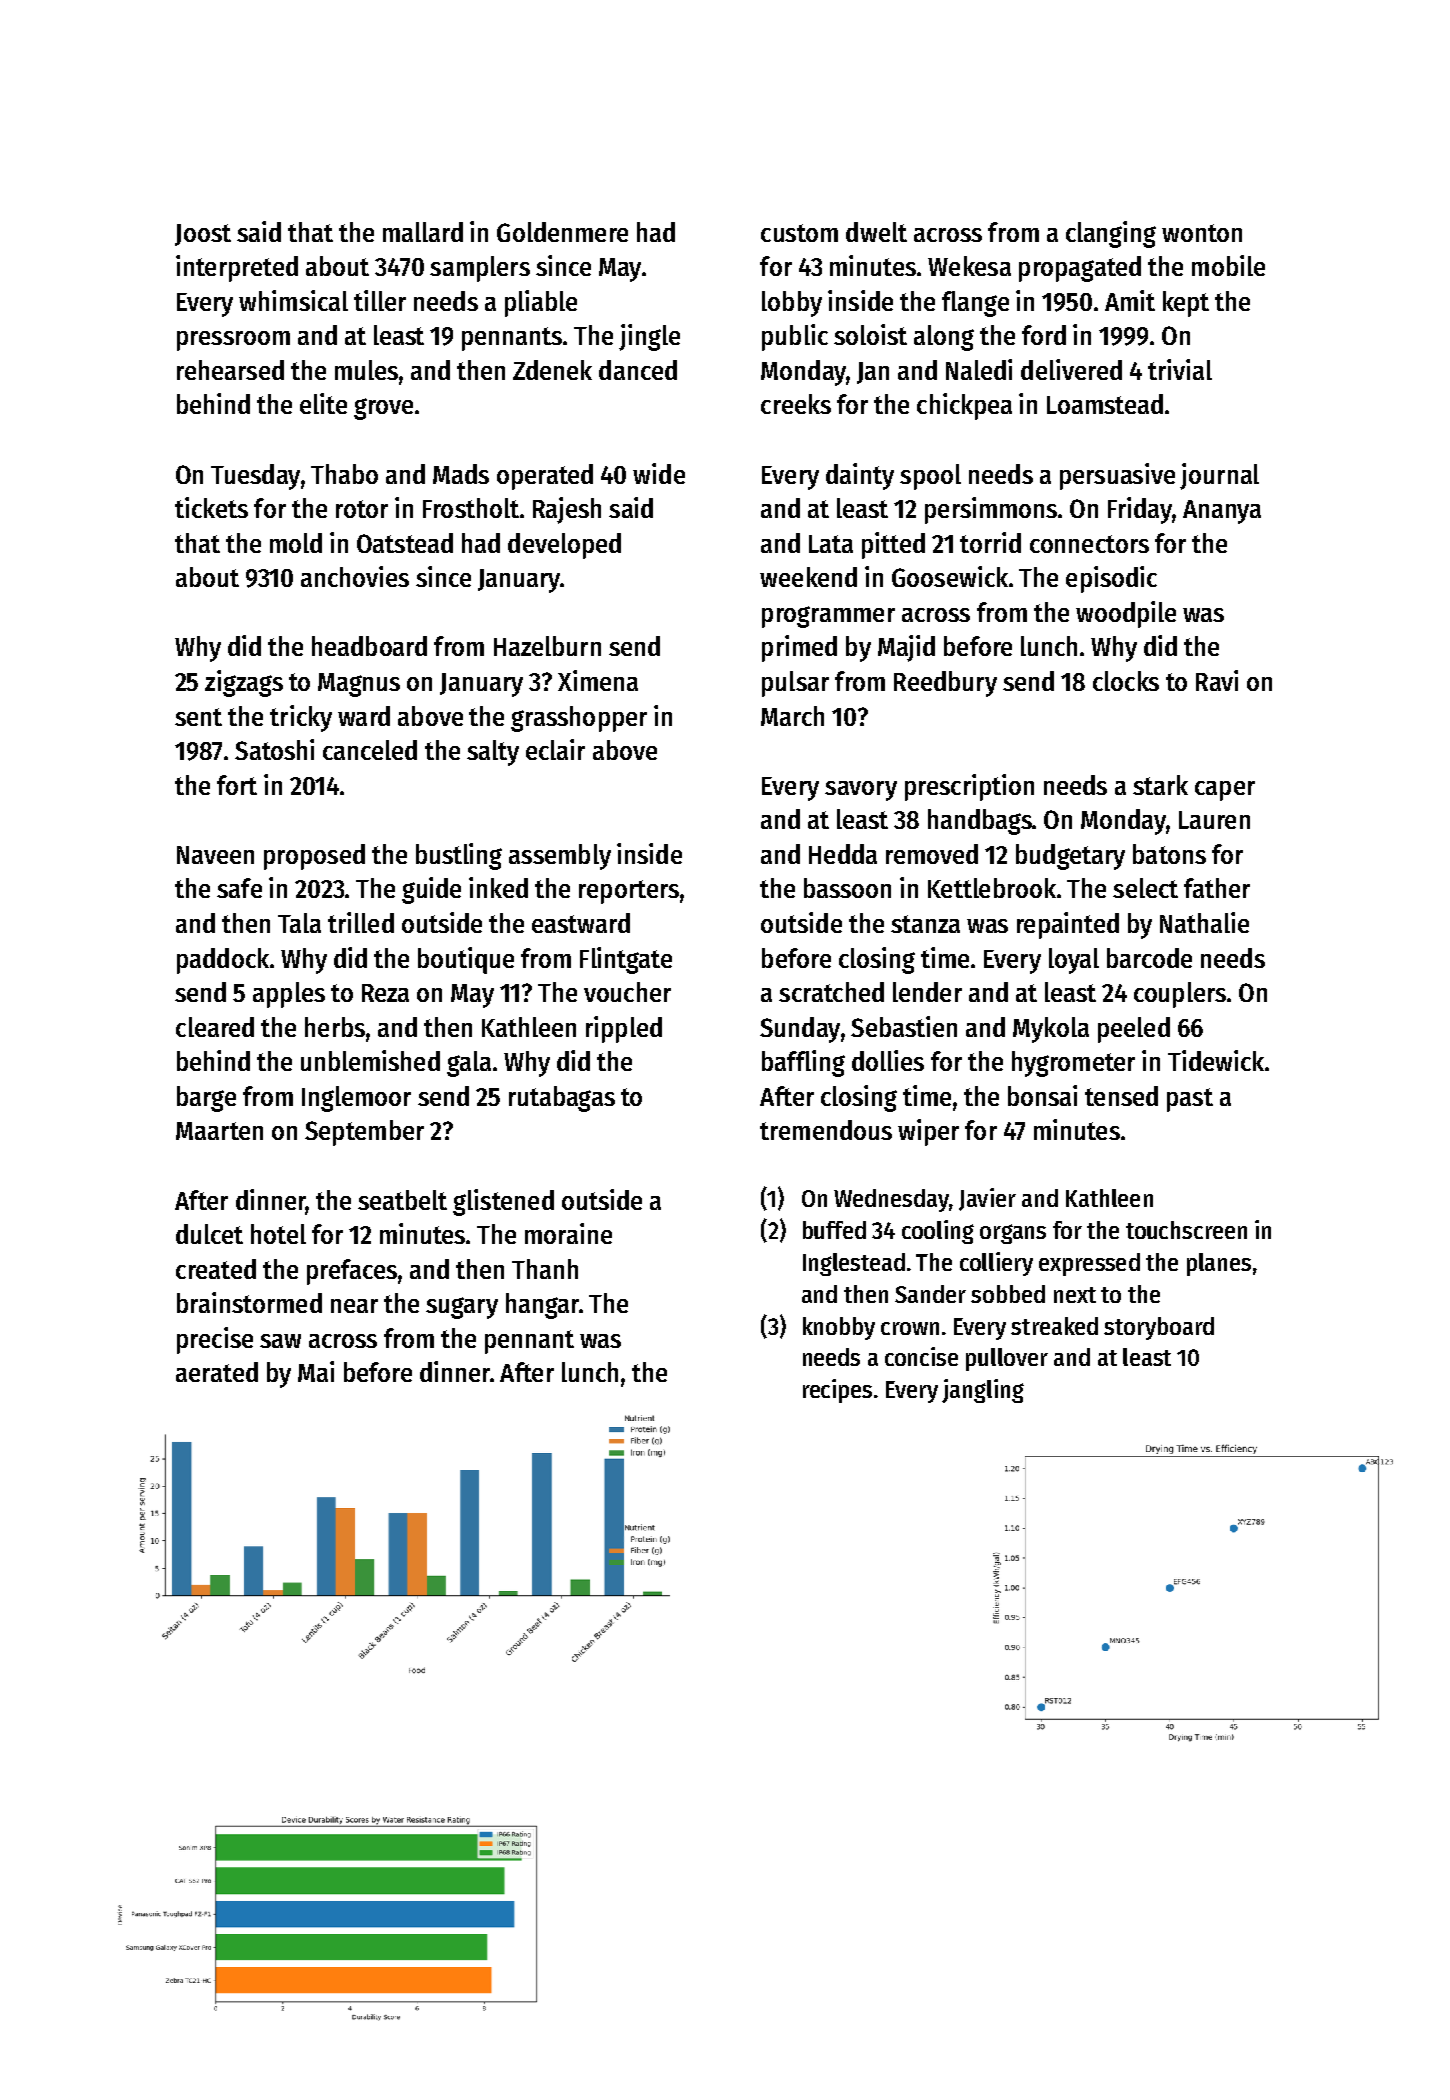 This screenshot has width=1450, height=2100. I want to click on dwelt, so click(876, 232).
